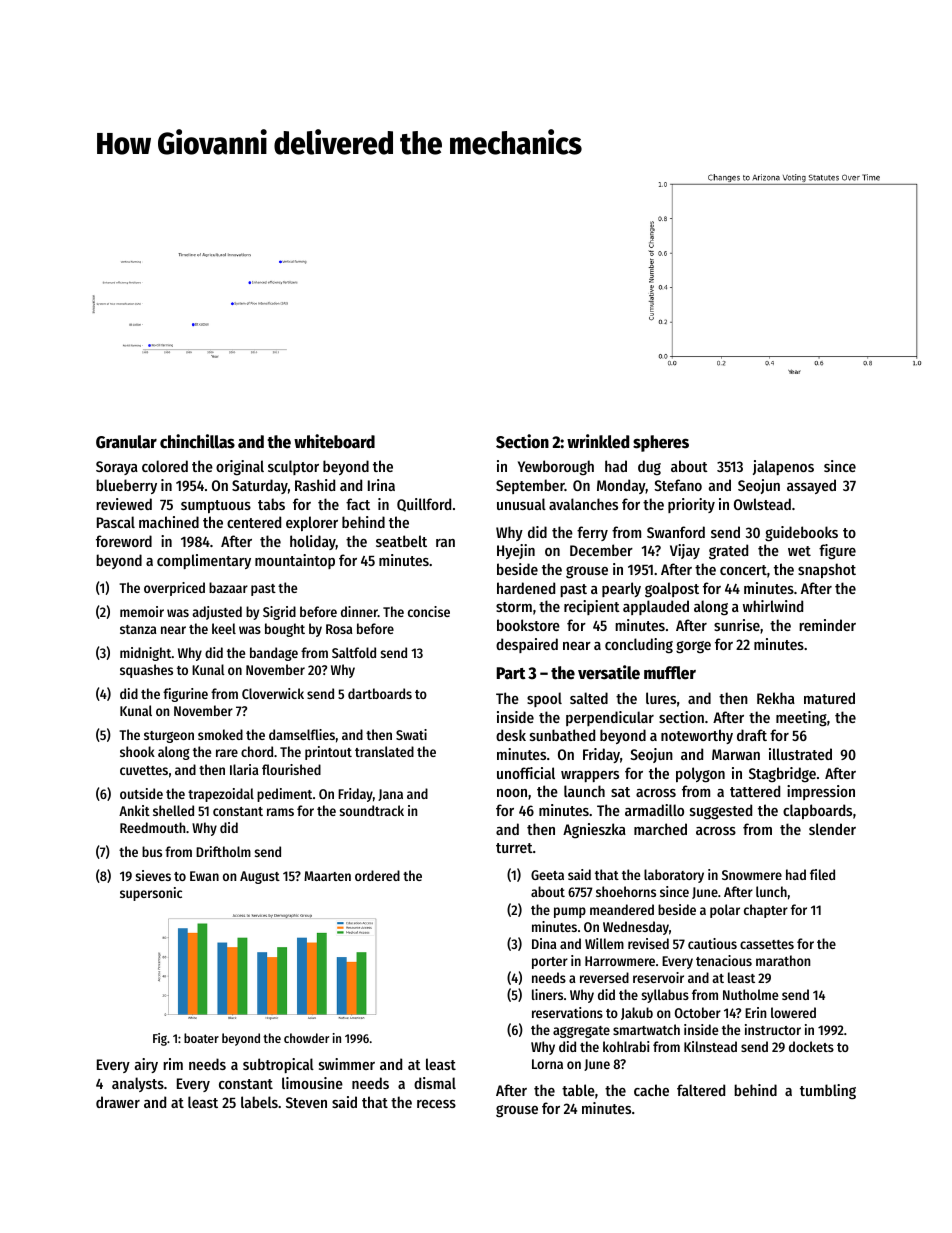  Describe the element at coordinates (661, 443) in the page. I see `spheres` at that location.
